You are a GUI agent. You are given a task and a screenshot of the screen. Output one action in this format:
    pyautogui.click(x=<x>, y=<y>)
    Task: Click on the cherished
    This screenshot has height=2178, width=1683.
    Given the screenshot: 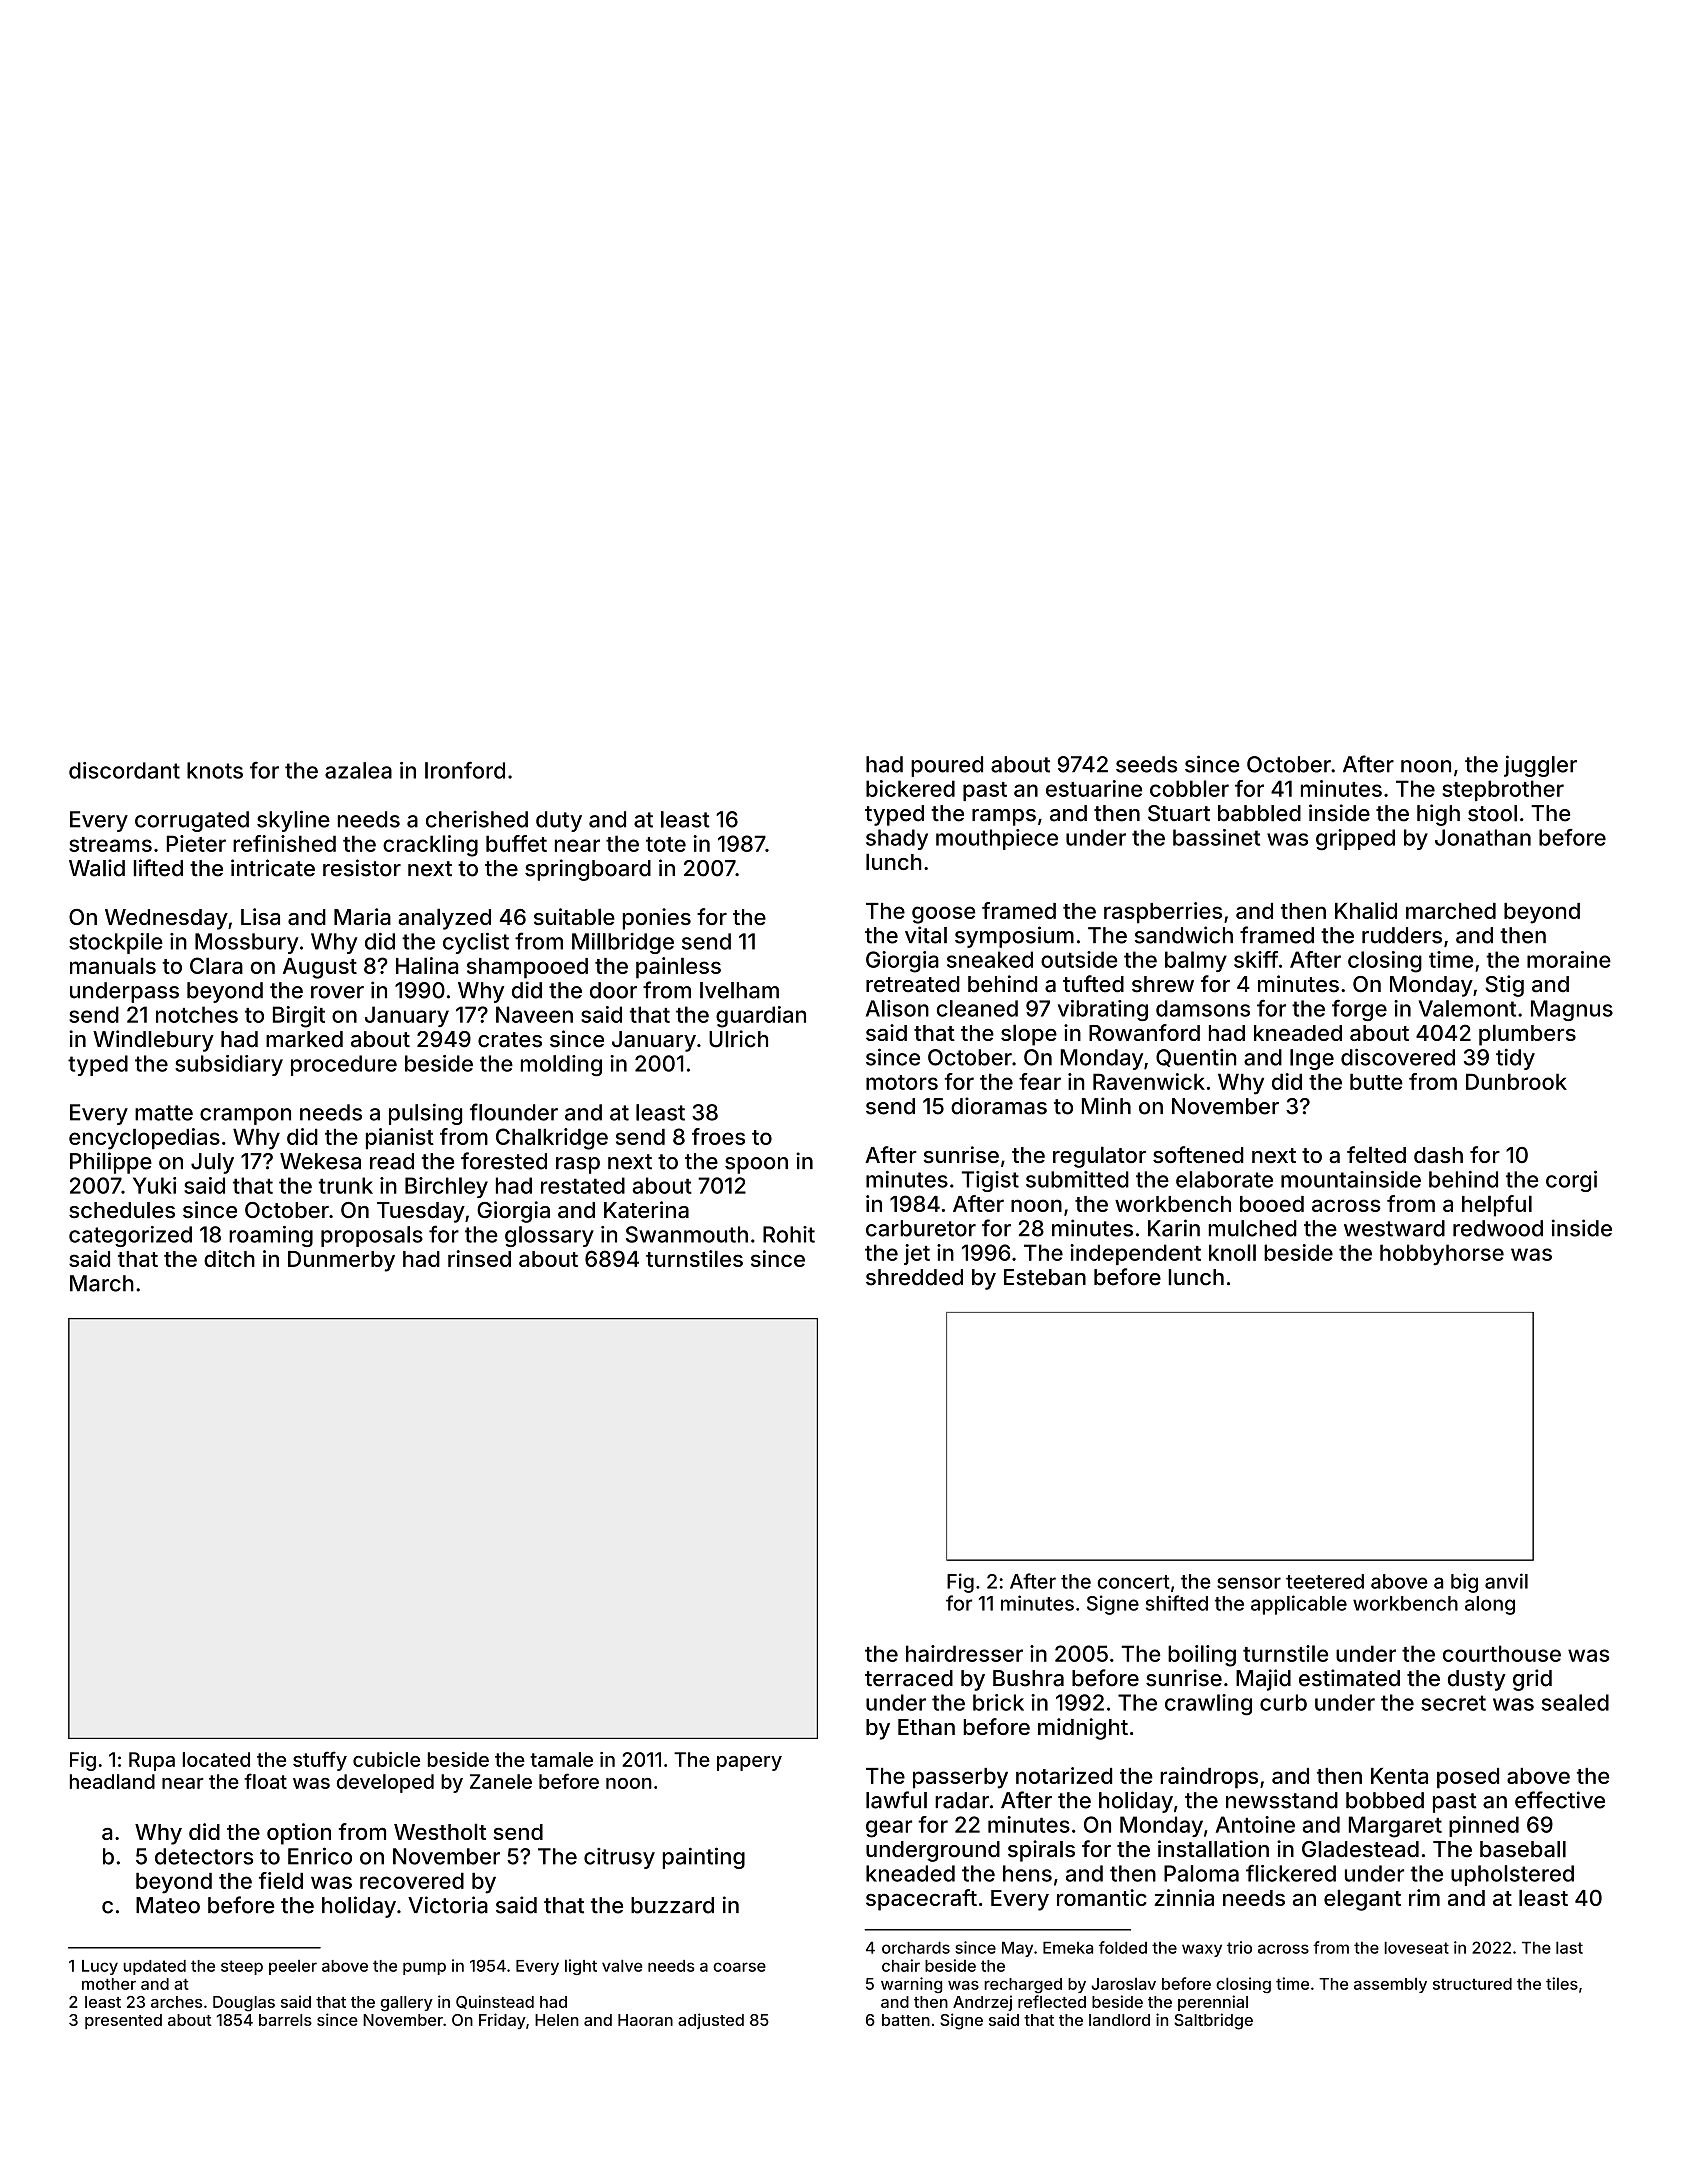 What is the action you would take?
    pyautogui.click(x=477, y=819)
